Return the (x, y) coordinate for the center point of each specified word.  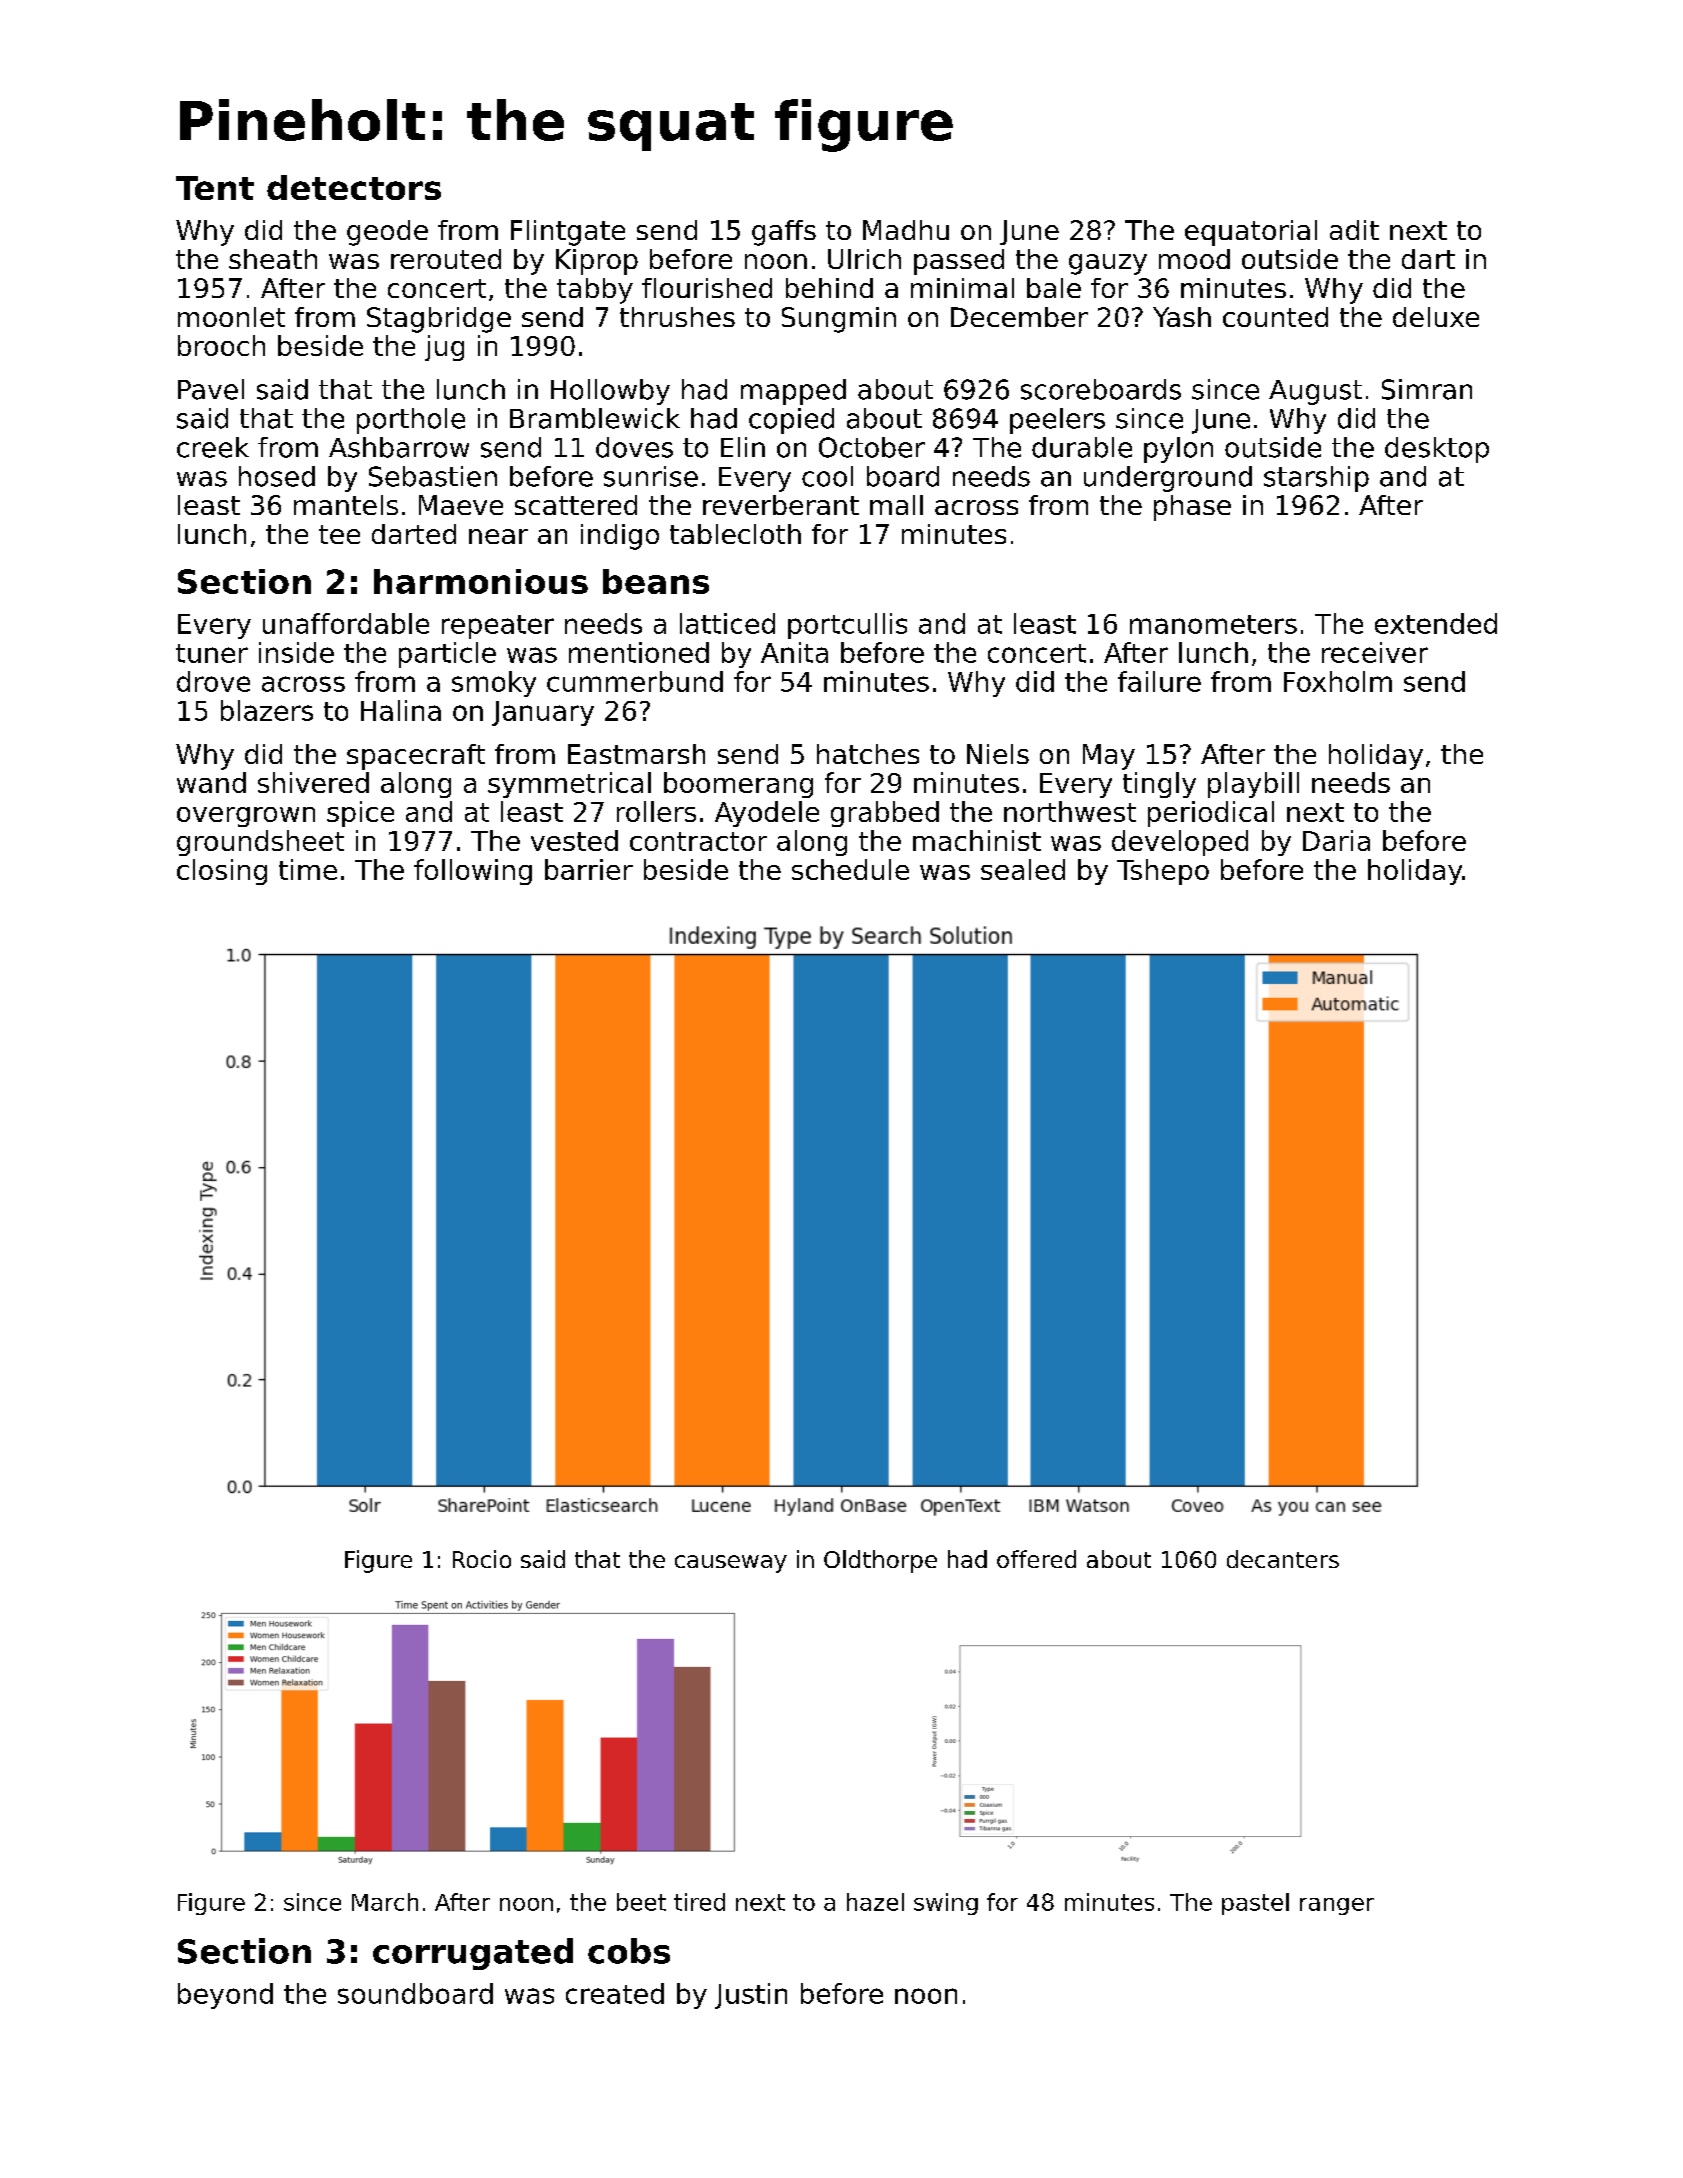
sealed (1023, 869)
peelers (1057, 421)
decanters (1283, 1559)
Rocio (482, 1559)
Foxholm (1338, 681)
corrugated (473, 1954)
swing (946, 1904)
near (498, 536)
